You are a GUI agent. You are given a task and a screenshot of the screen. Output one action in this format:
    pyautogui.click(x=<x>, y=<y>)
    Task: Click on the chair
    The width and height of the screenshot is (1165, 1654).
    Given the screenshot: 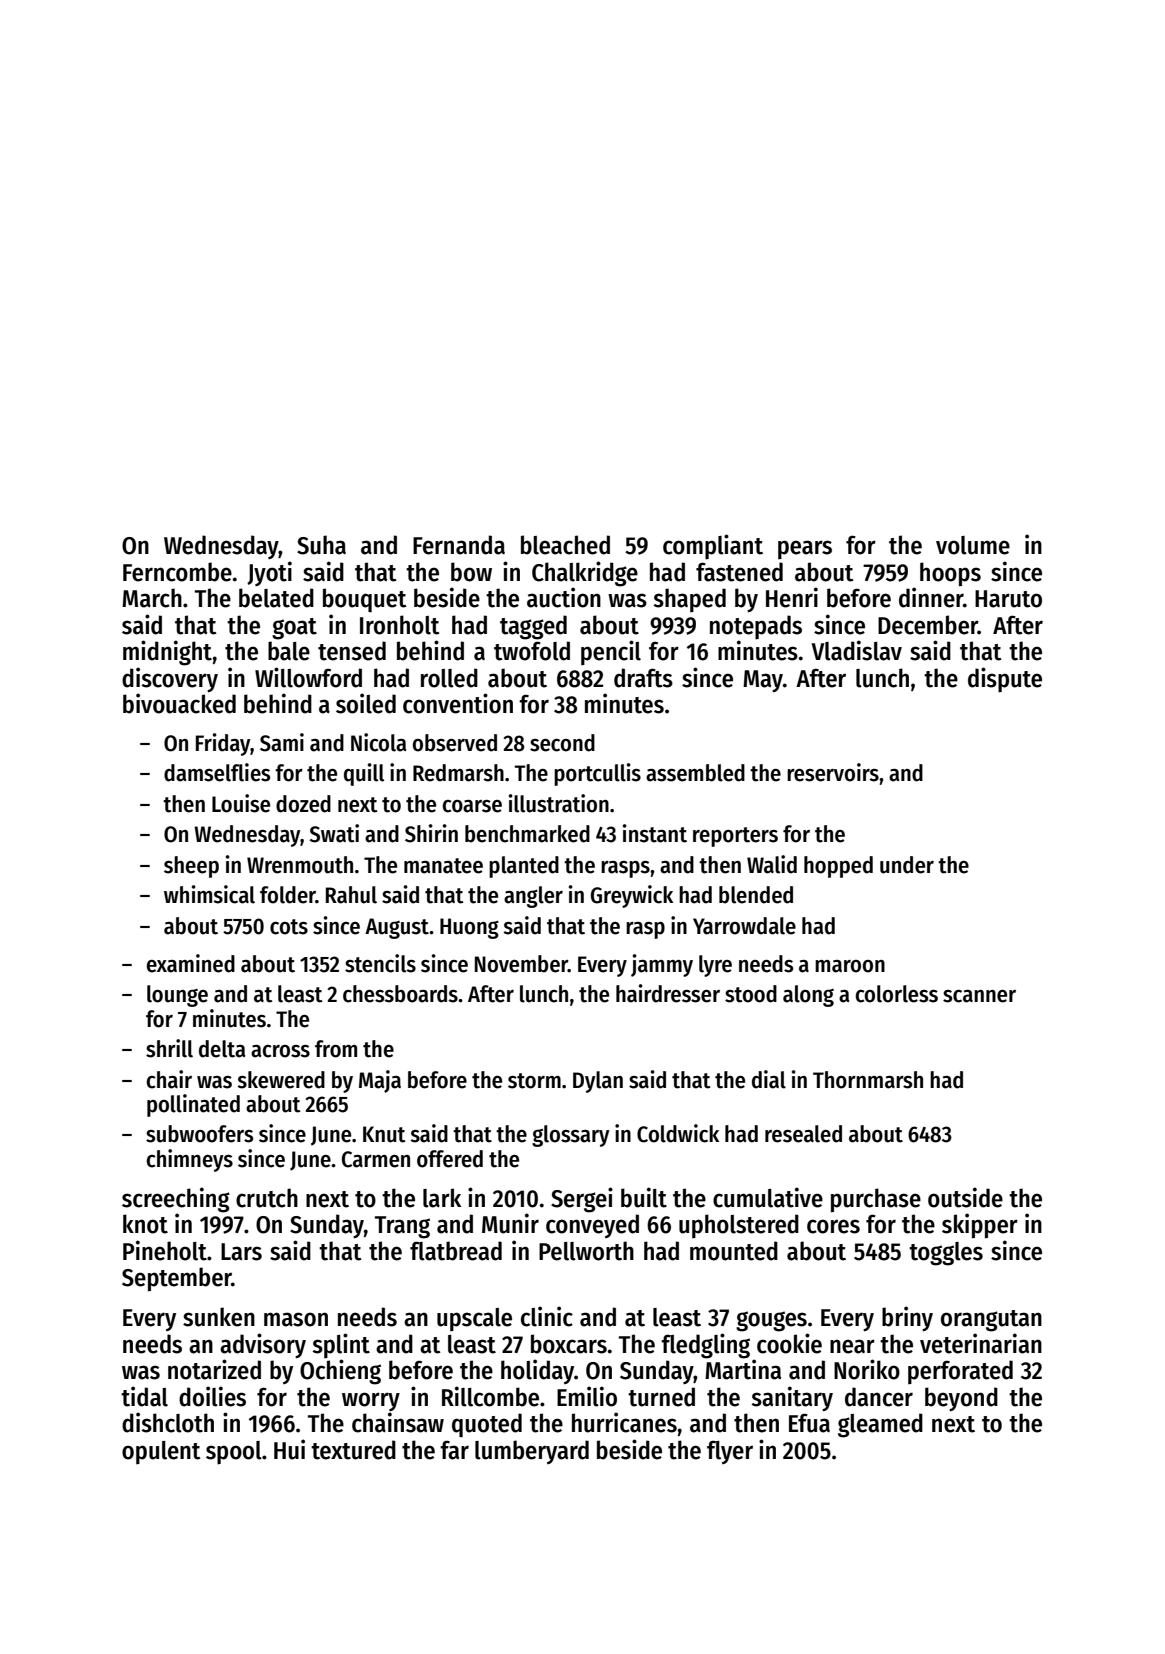 What is the action you would take?
    pyautogui.click(x=169, y=1079)
